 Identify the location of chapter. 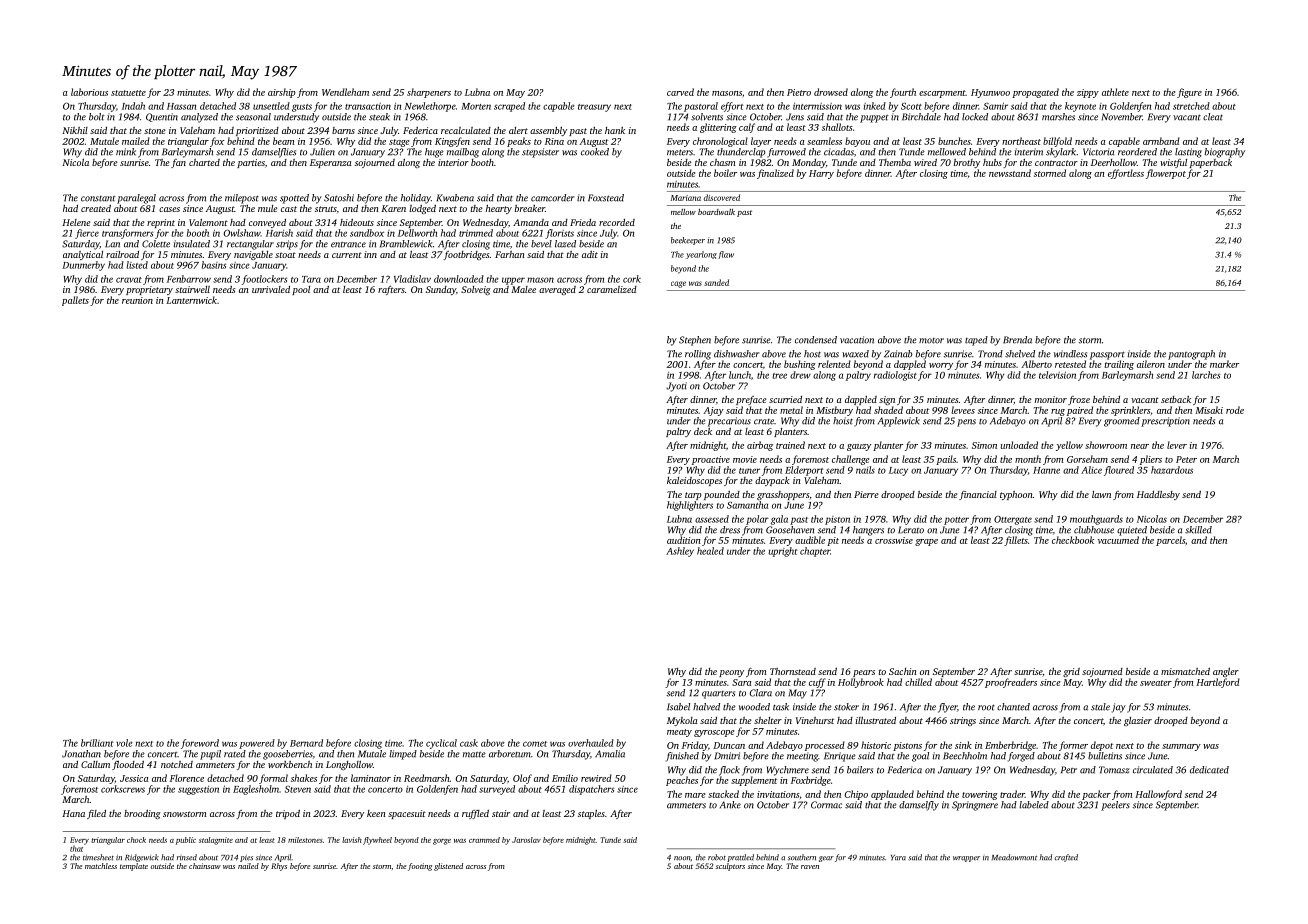
(815, 552).
